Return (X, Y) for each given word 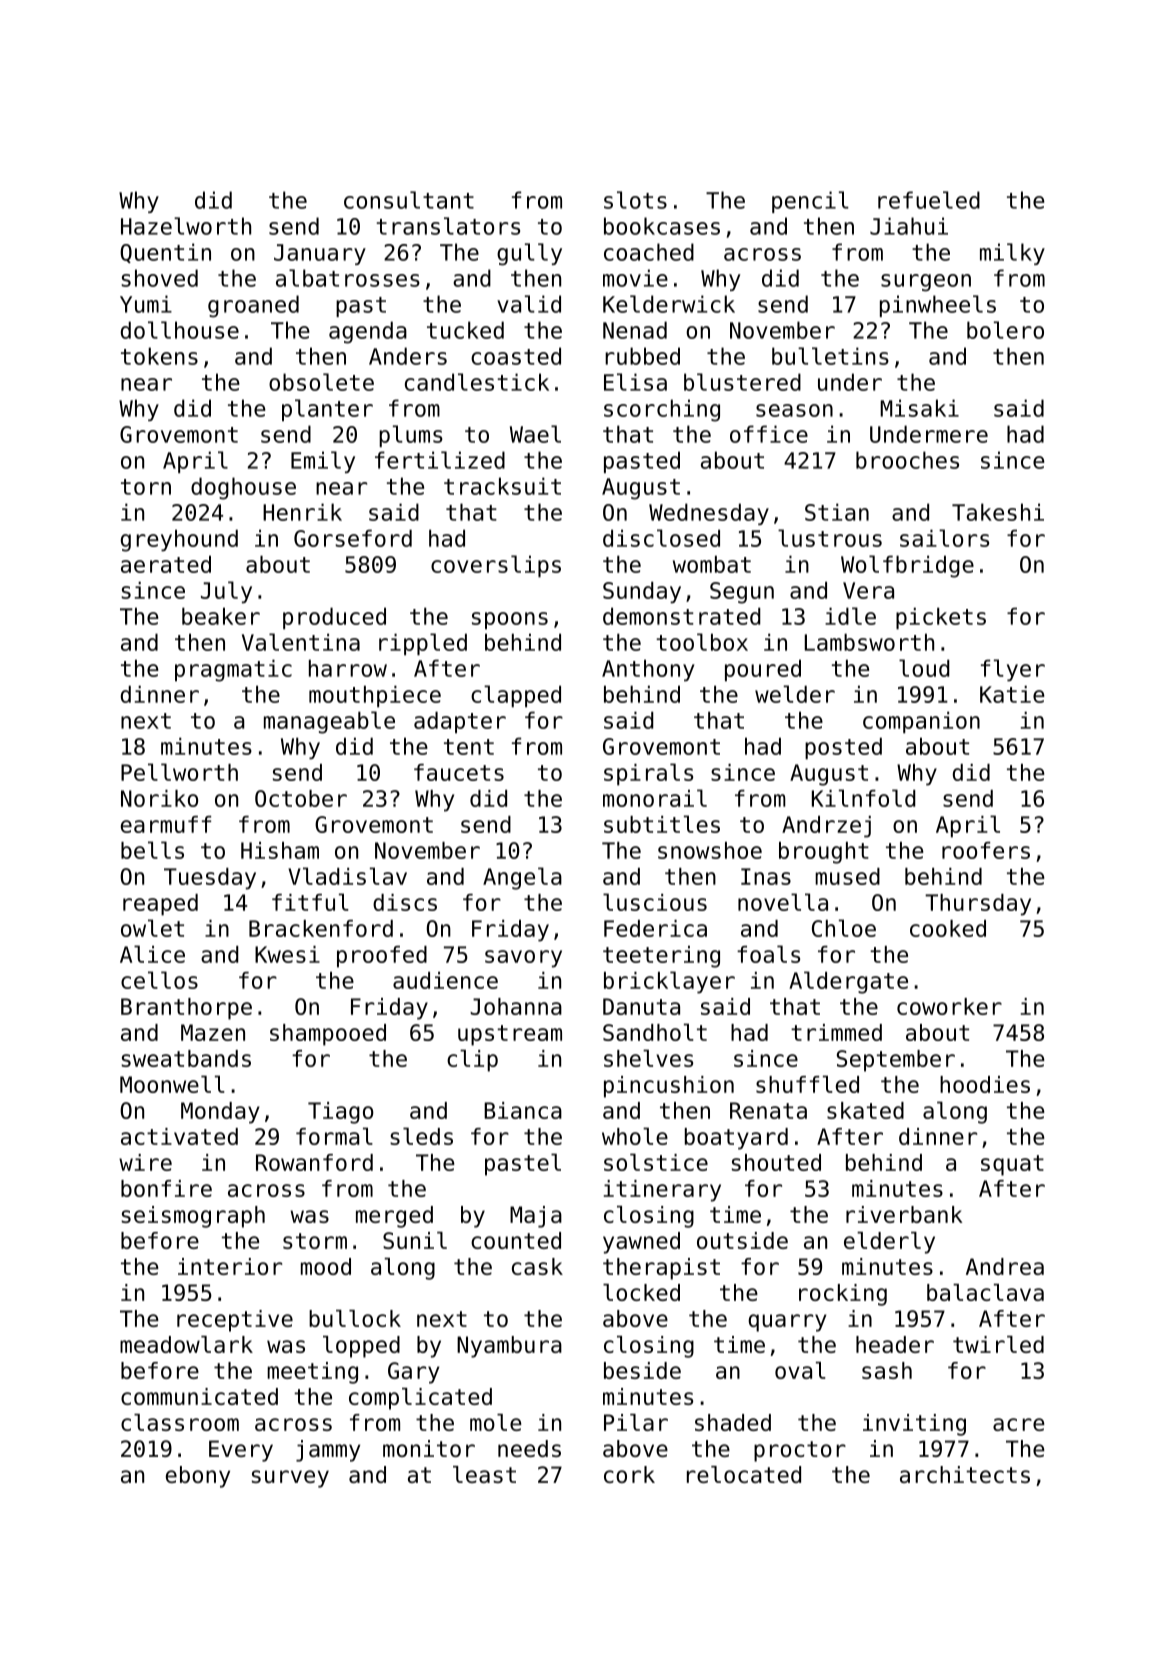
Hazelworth (186, 226)
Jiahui (909, 226)
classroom (180, 1422)
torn (146, 487)
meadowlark (186, 1344)
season (794, 410)
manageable (329, 722)
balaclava (985, 1292)
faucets (459, 772)
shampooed (328, 1035)
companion (921, 722)
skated (865, 1110)
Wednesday (709, 514)
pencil (810, 202)
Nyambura (509, 1347)
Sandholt (655, 1032)
